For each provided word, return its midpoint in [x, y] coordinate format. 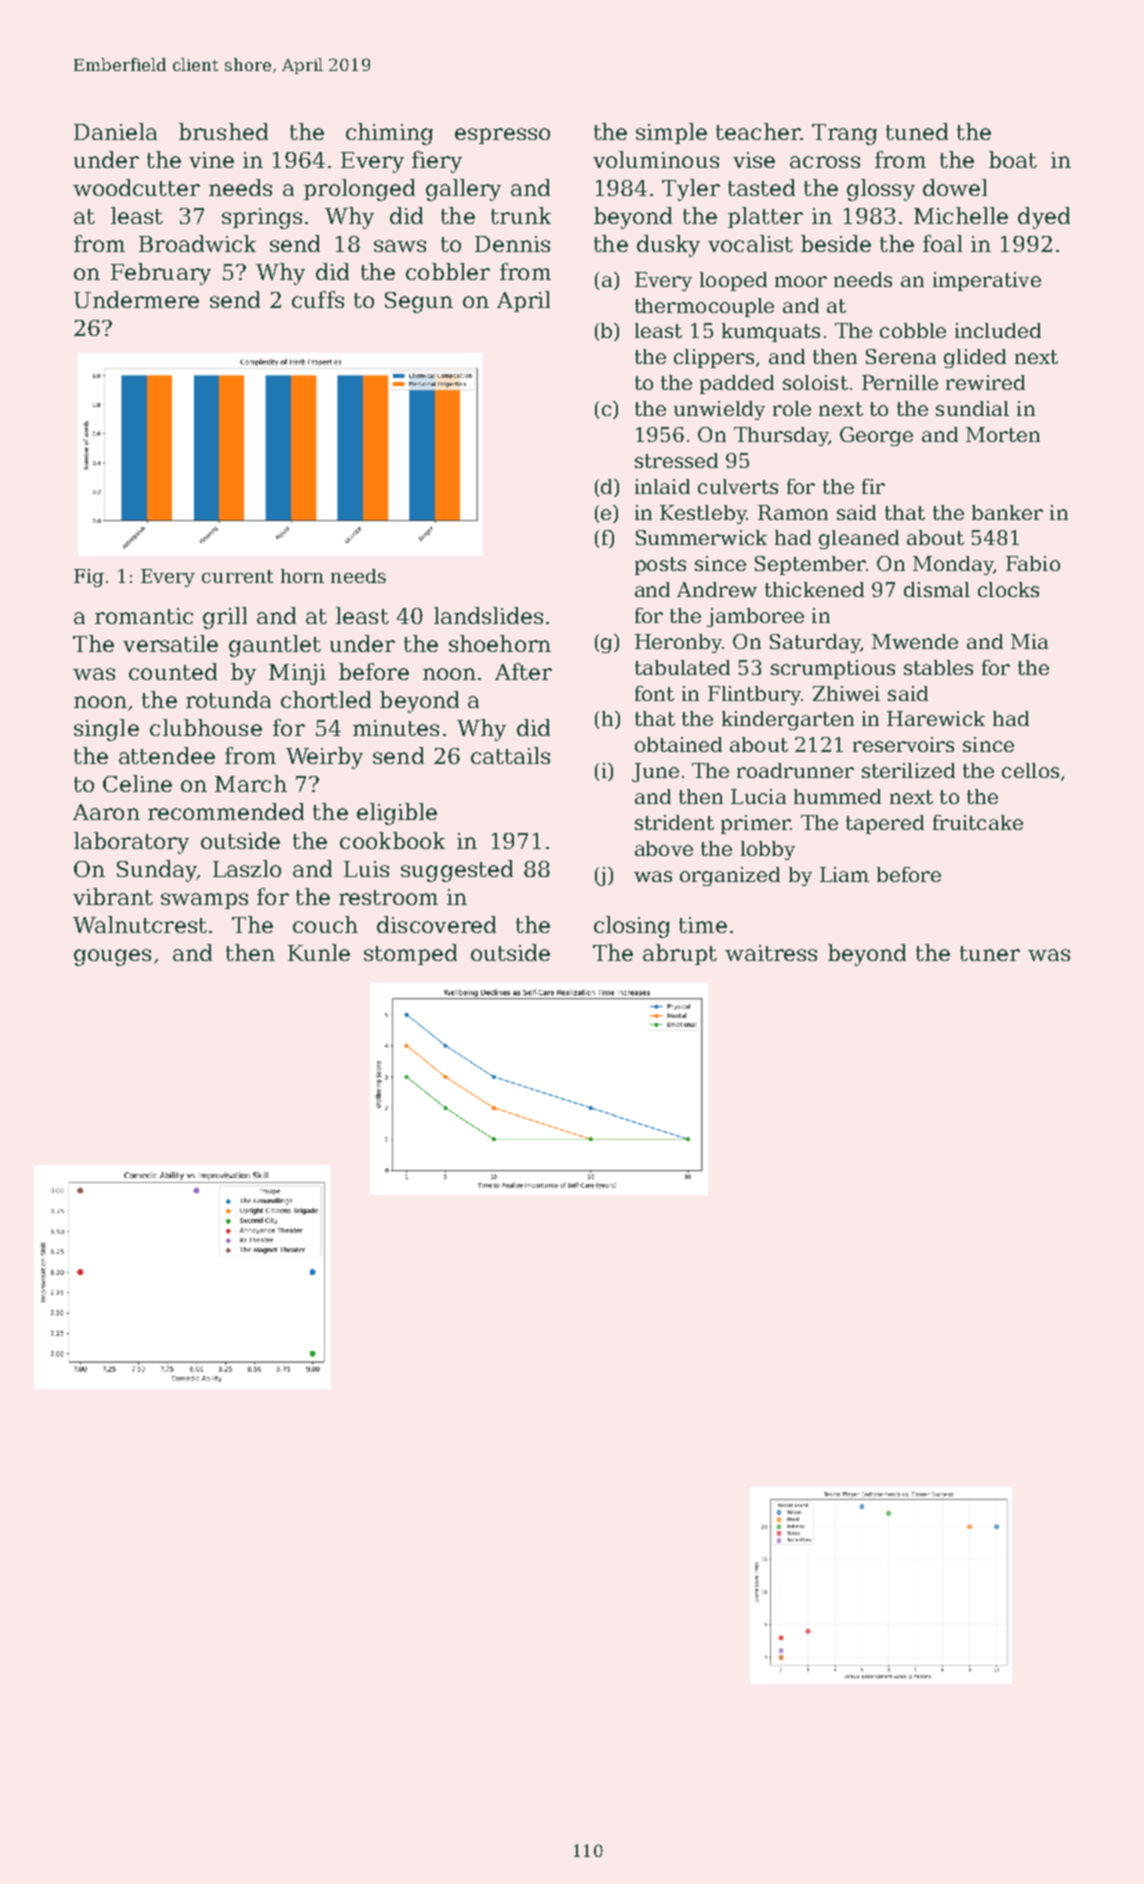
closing [632, 927]
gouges [112, 957]
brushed [223, 131]
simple [671, 133]
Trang [844, 134]
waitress [771, 953]
